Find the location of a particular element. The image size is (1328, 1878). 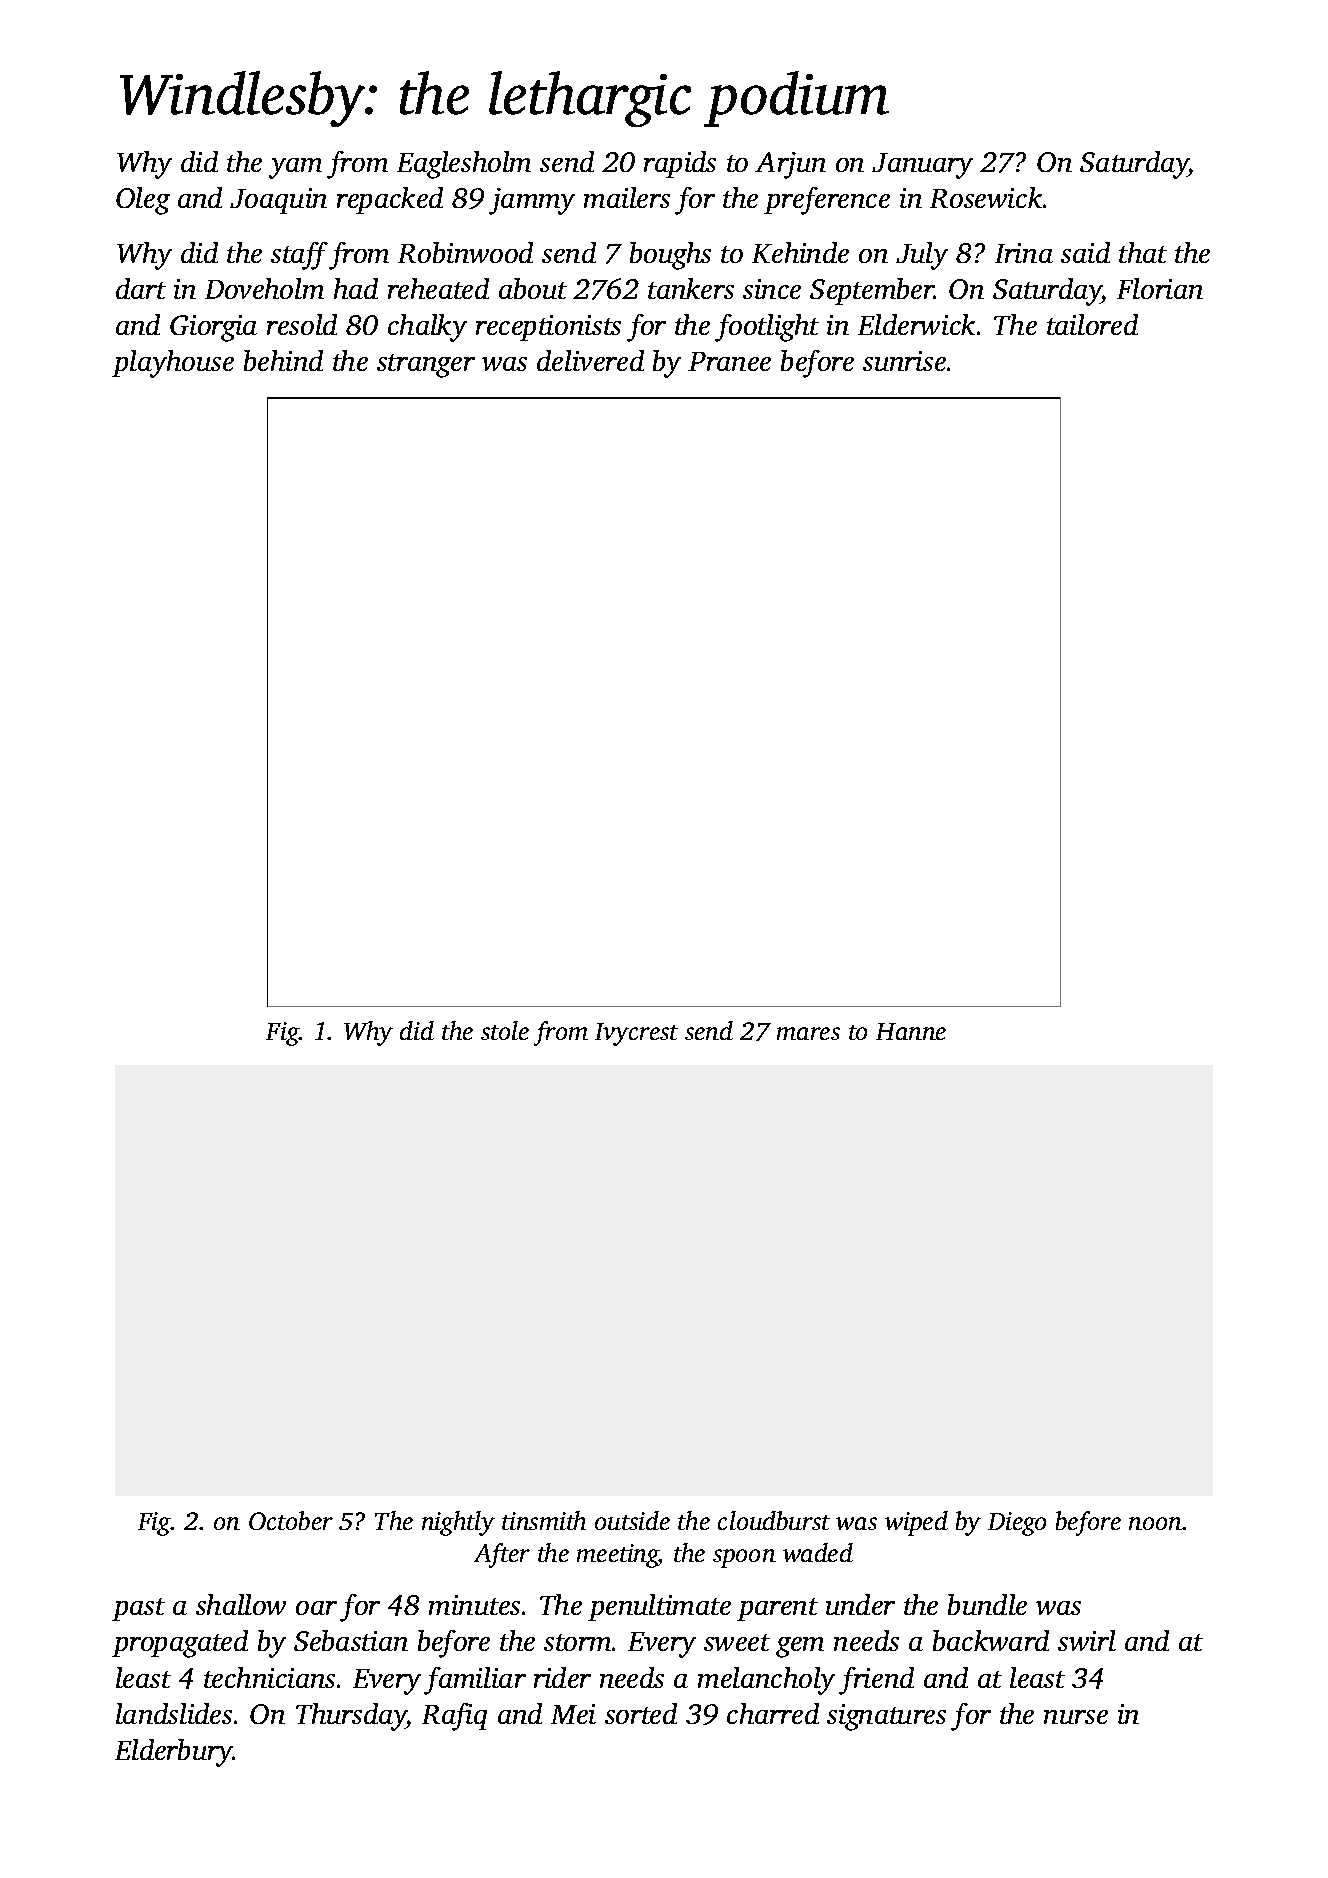

rapids is located at coordinates (680, 164).
